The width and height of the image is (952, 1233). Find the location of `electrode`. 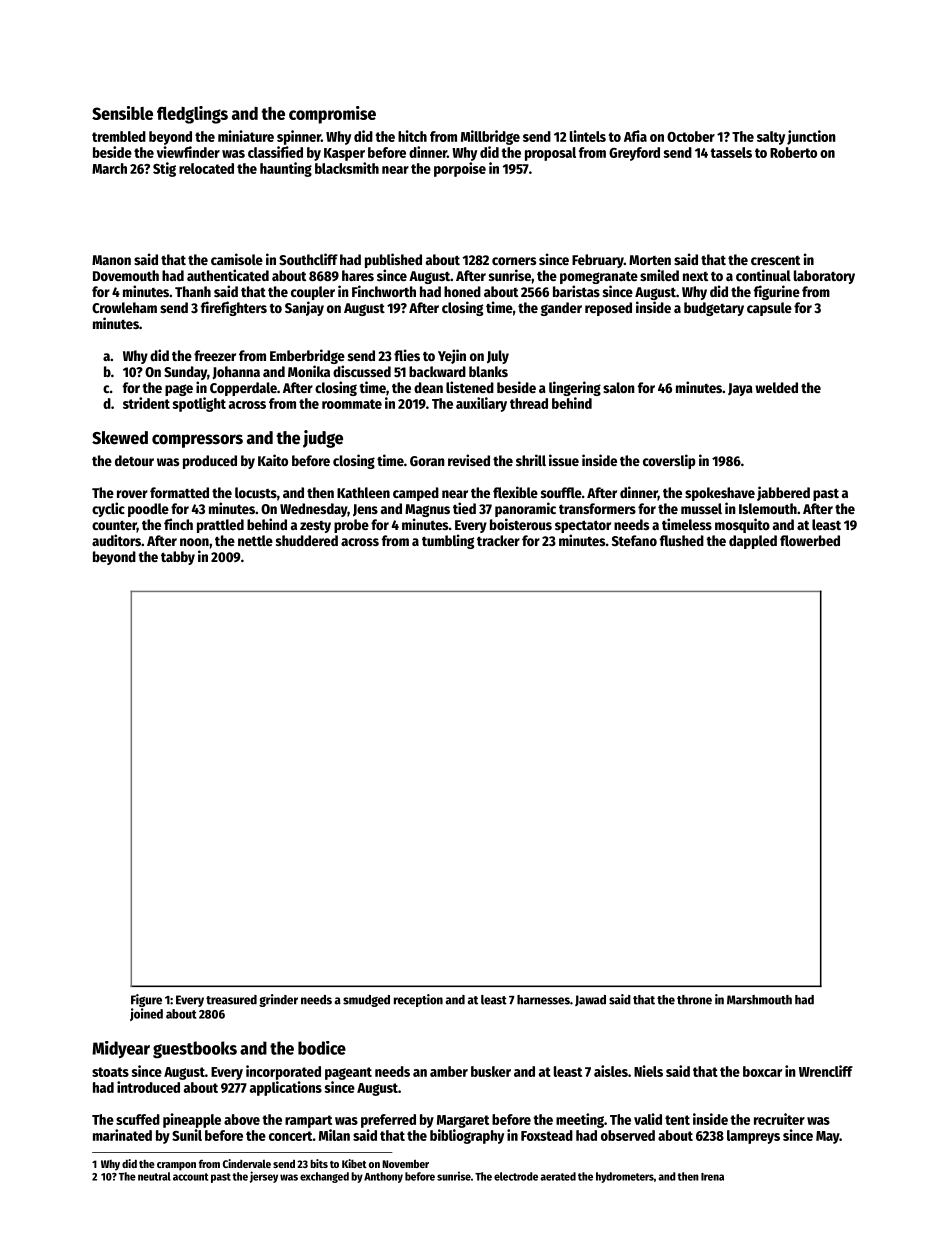

electrode is located at coordinates (516, 1176).
